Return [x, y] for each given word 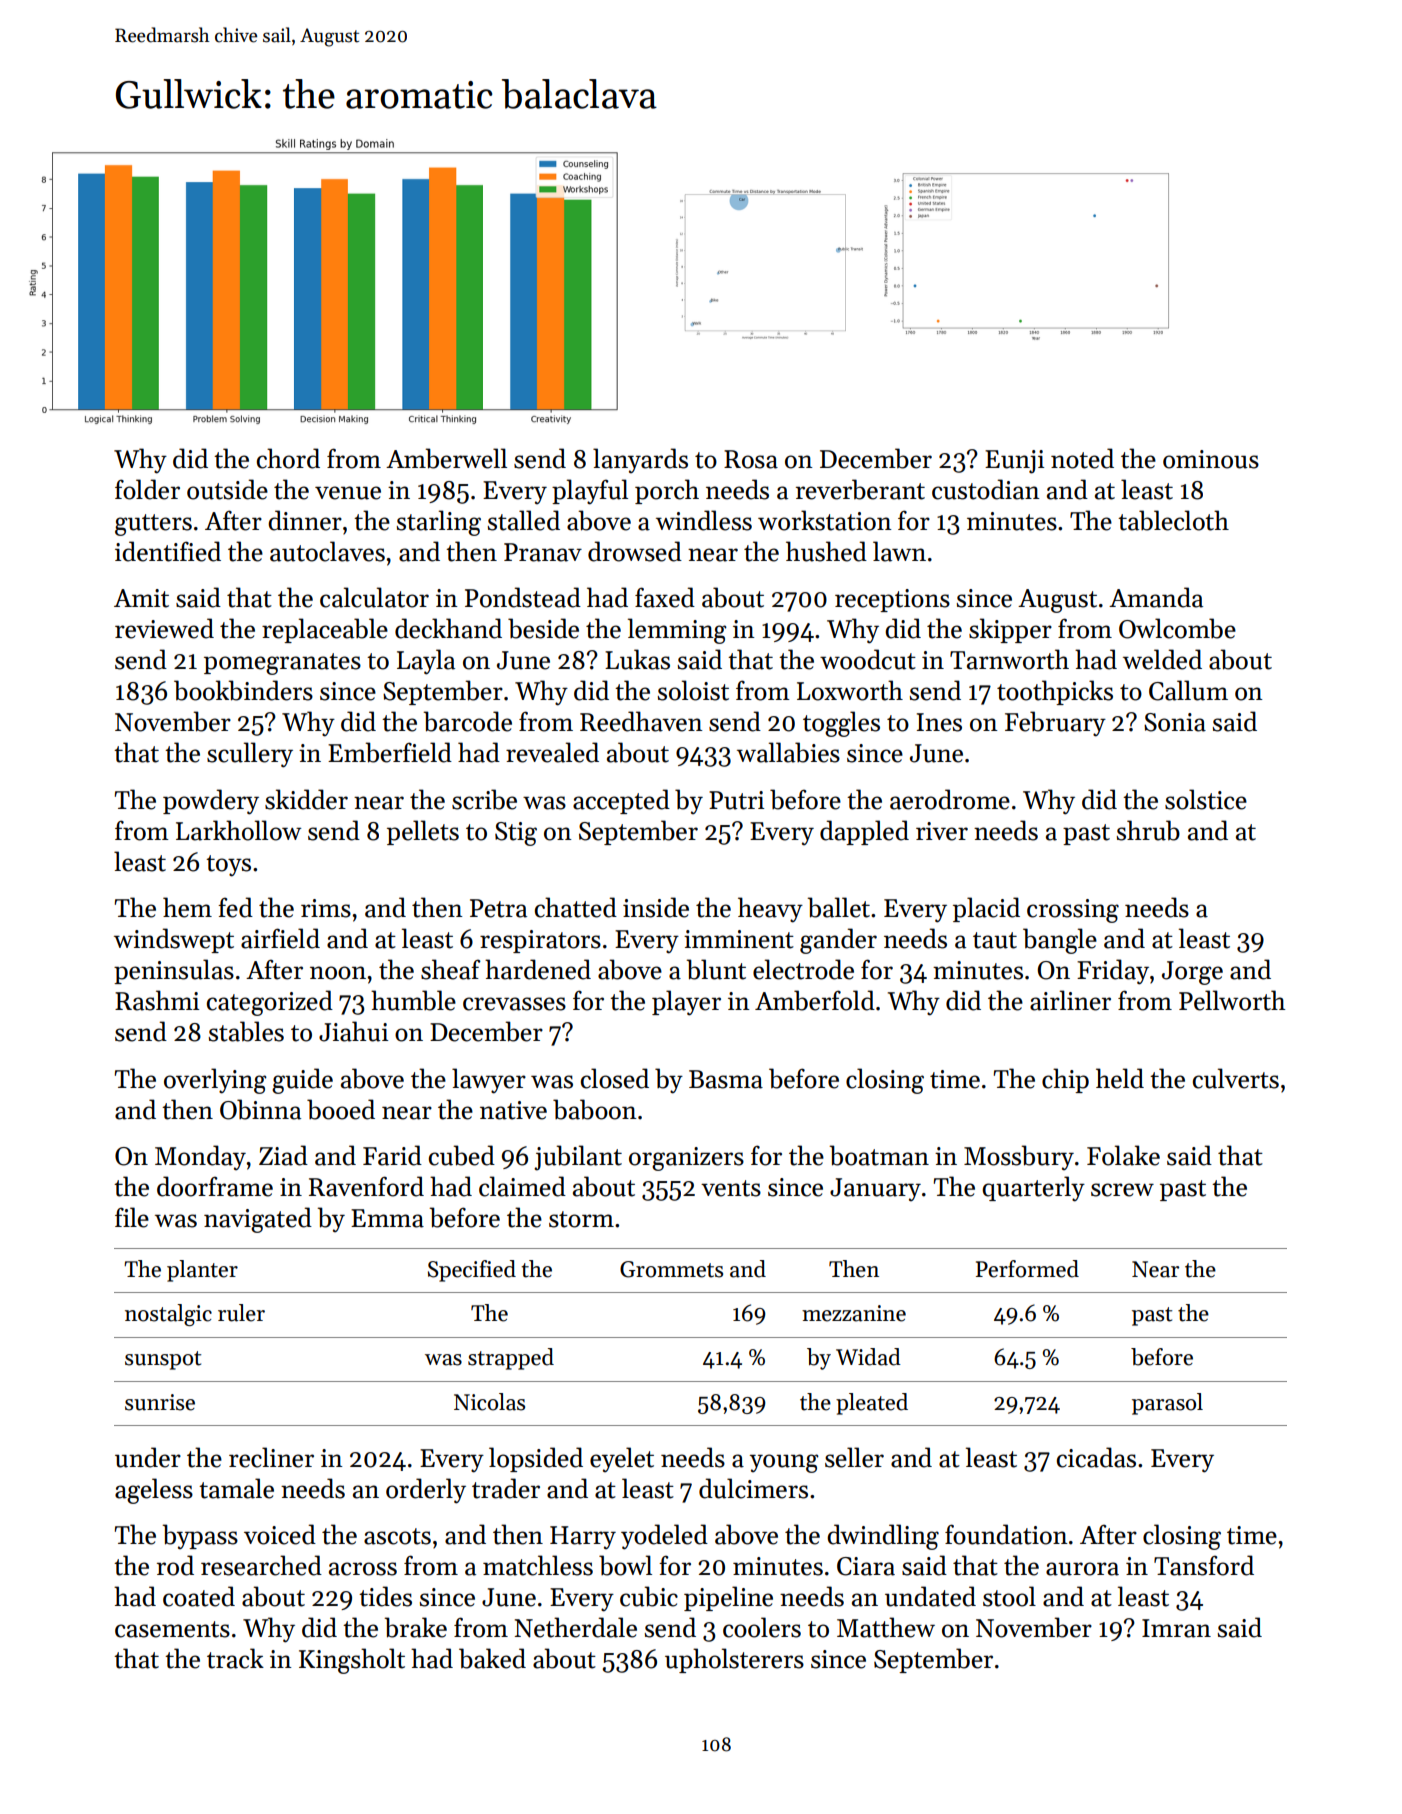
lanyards [640, 460]
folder [147, 489]
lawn [899, 551]
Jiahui [353, 1031]
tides [385, 1596]
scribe [484, 799]
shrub [1148, 830]
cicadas [1096, 1457]
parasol [1167, 1404]
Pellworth [1232, 1000]
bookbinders [243, 690]
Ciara [866, 1566]
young [784, 1463]
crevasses [514, 1004]
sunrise [160, 1402]
